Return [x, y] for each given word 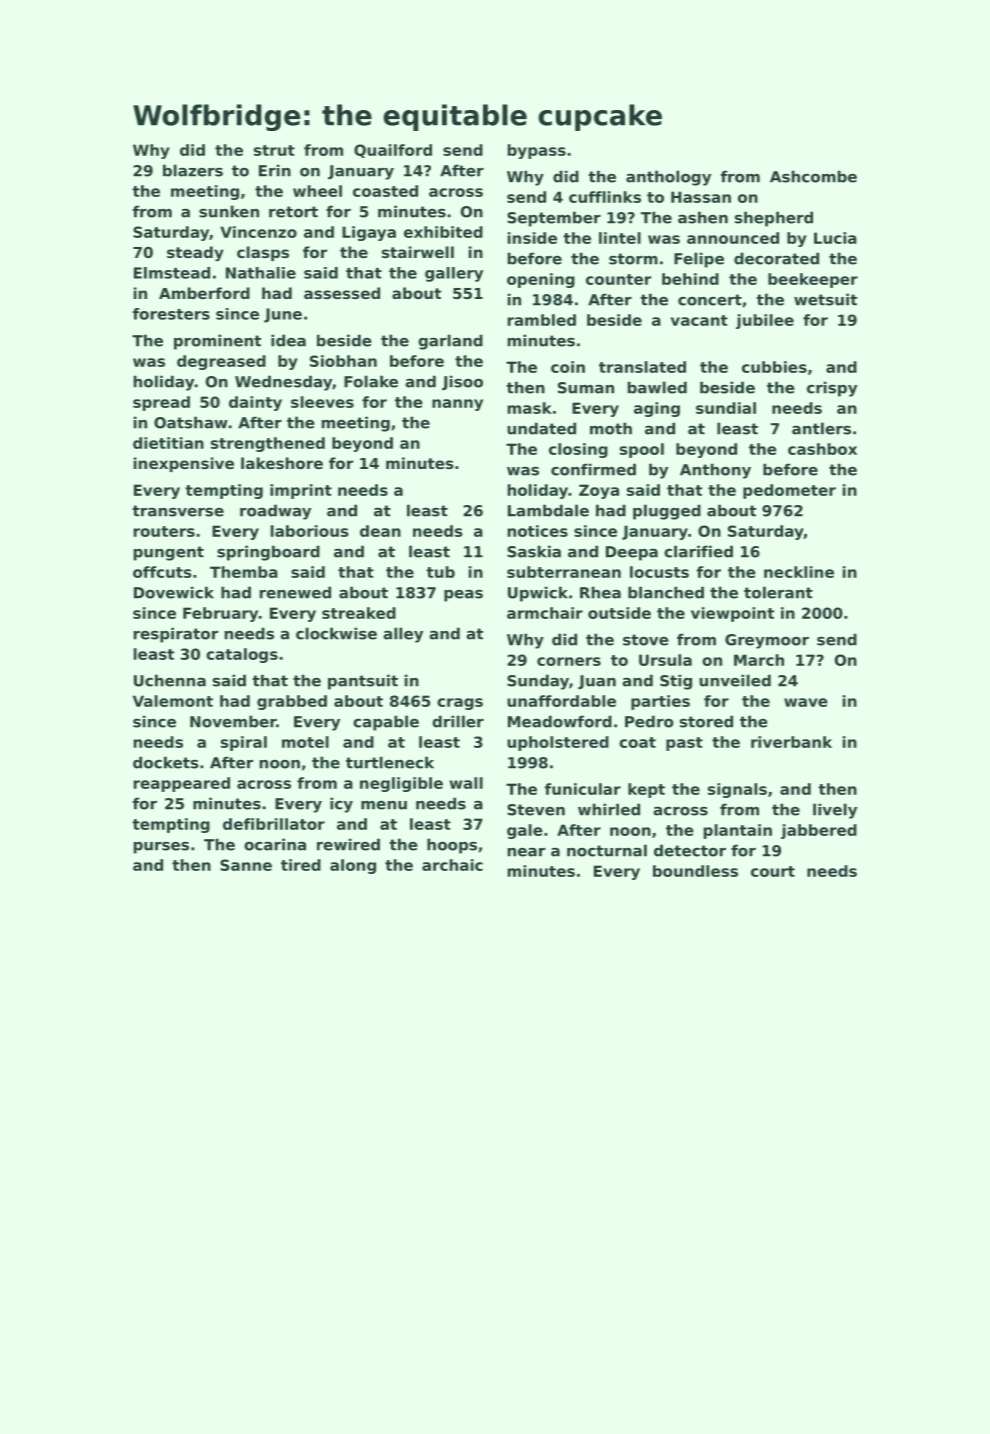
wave [806, 702]
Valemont [173, 701]
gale [525, 831]
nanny [457, 405]
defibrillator [274, 824]
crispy [832, 389]
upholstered [558, 743]
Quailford [393, 151]
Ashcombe [813, 176]
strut [274, 150]
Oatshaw [191, 422]
